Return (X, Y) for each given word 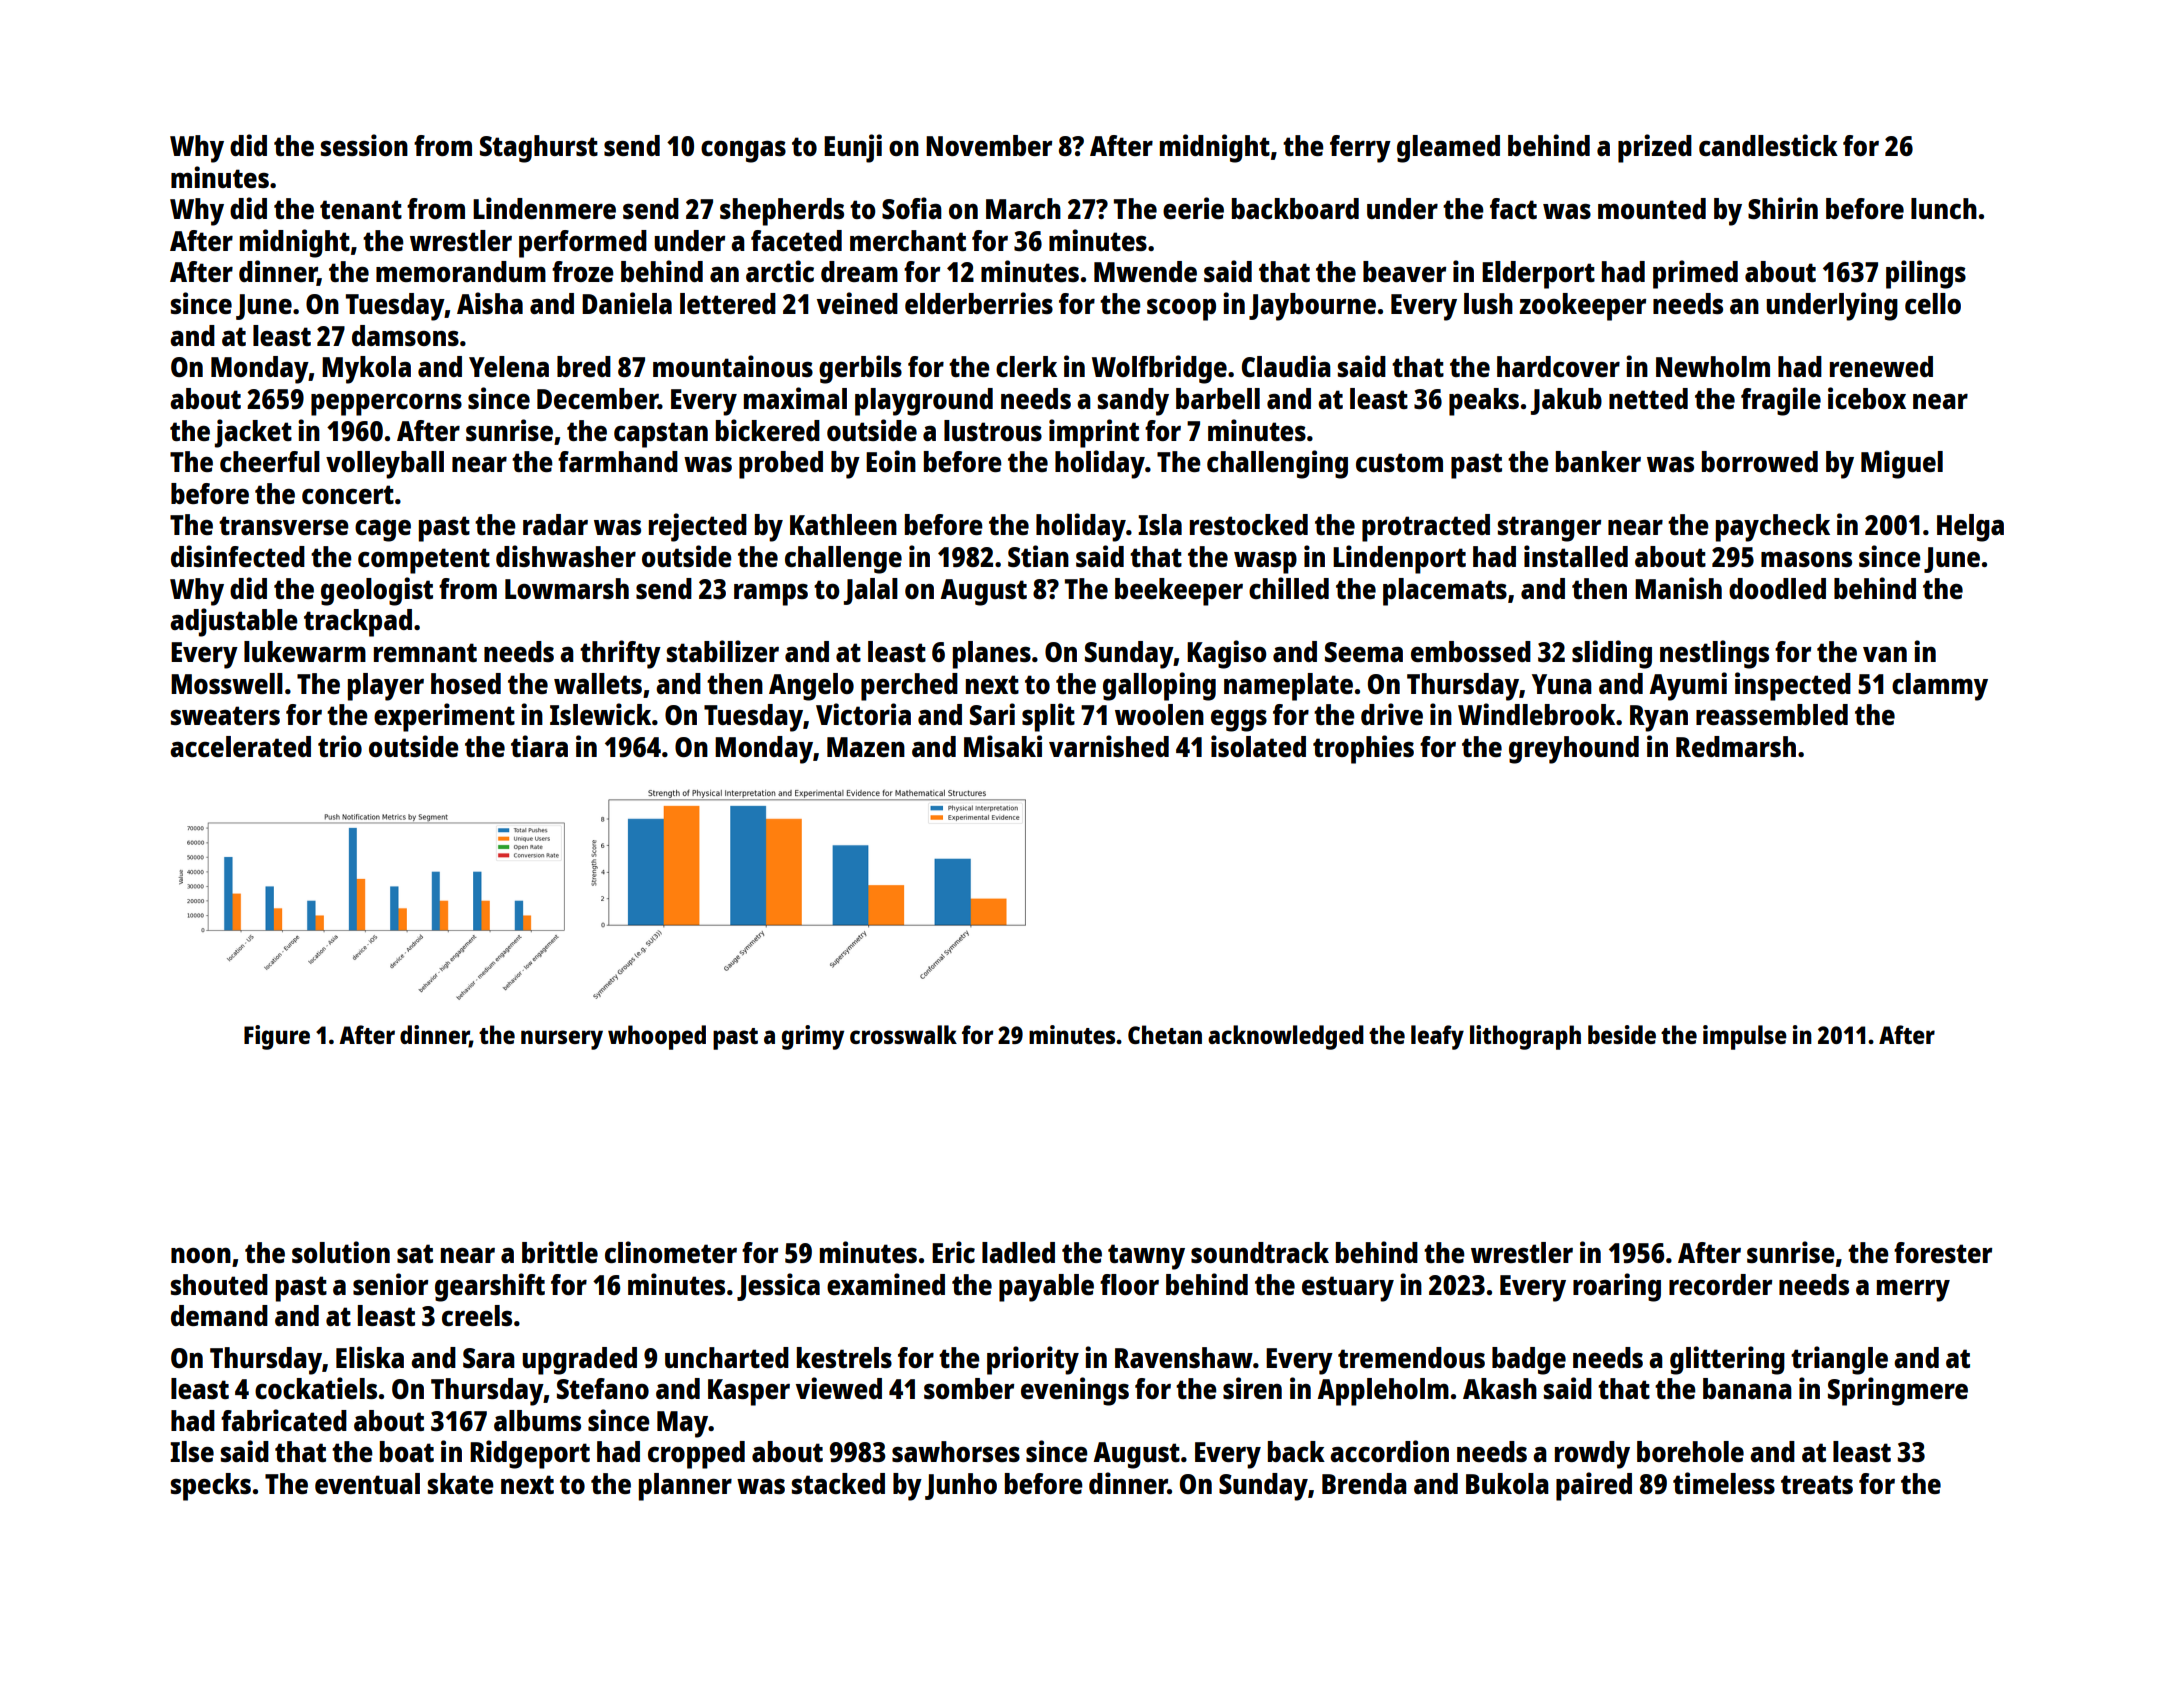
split (1048, 717)
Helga (1970, 528)
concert (348, 494)
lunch (1944, 208)
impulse (1745, 1037)
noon (201, 1255)
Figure (277, 1037)
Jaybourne (1312, 307)
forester (1943, 1252)
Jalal (871, 591)
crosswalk (903, 1034)
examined (886, 1284)
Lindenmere (544, 208)
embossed (1471, 651)
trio (340, 746)
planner (685, 1487)
